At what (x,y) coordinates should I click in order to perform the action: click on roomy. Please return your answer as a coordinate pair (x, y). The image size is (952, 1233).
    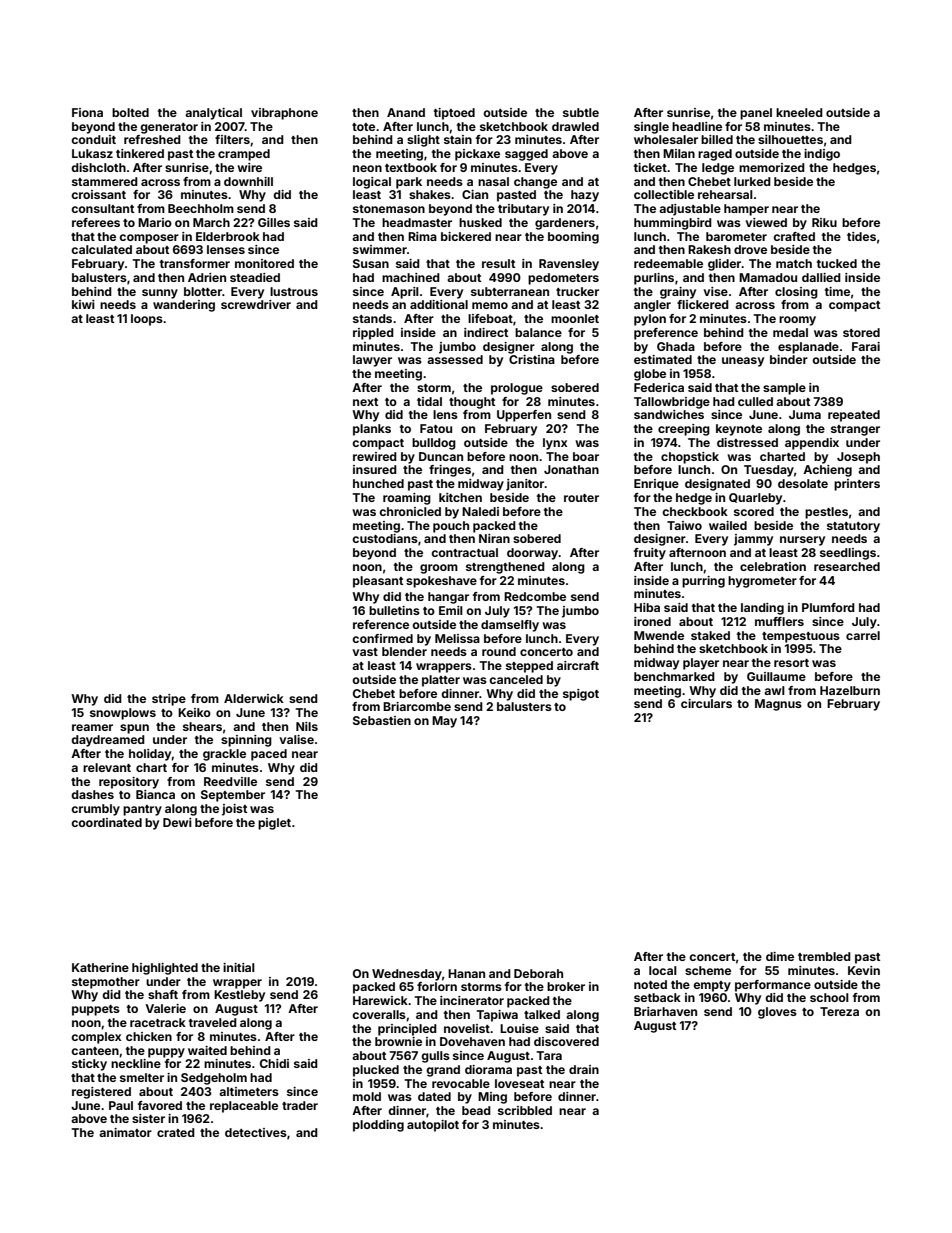
    Looking at the image, I should click on (797, 321).
